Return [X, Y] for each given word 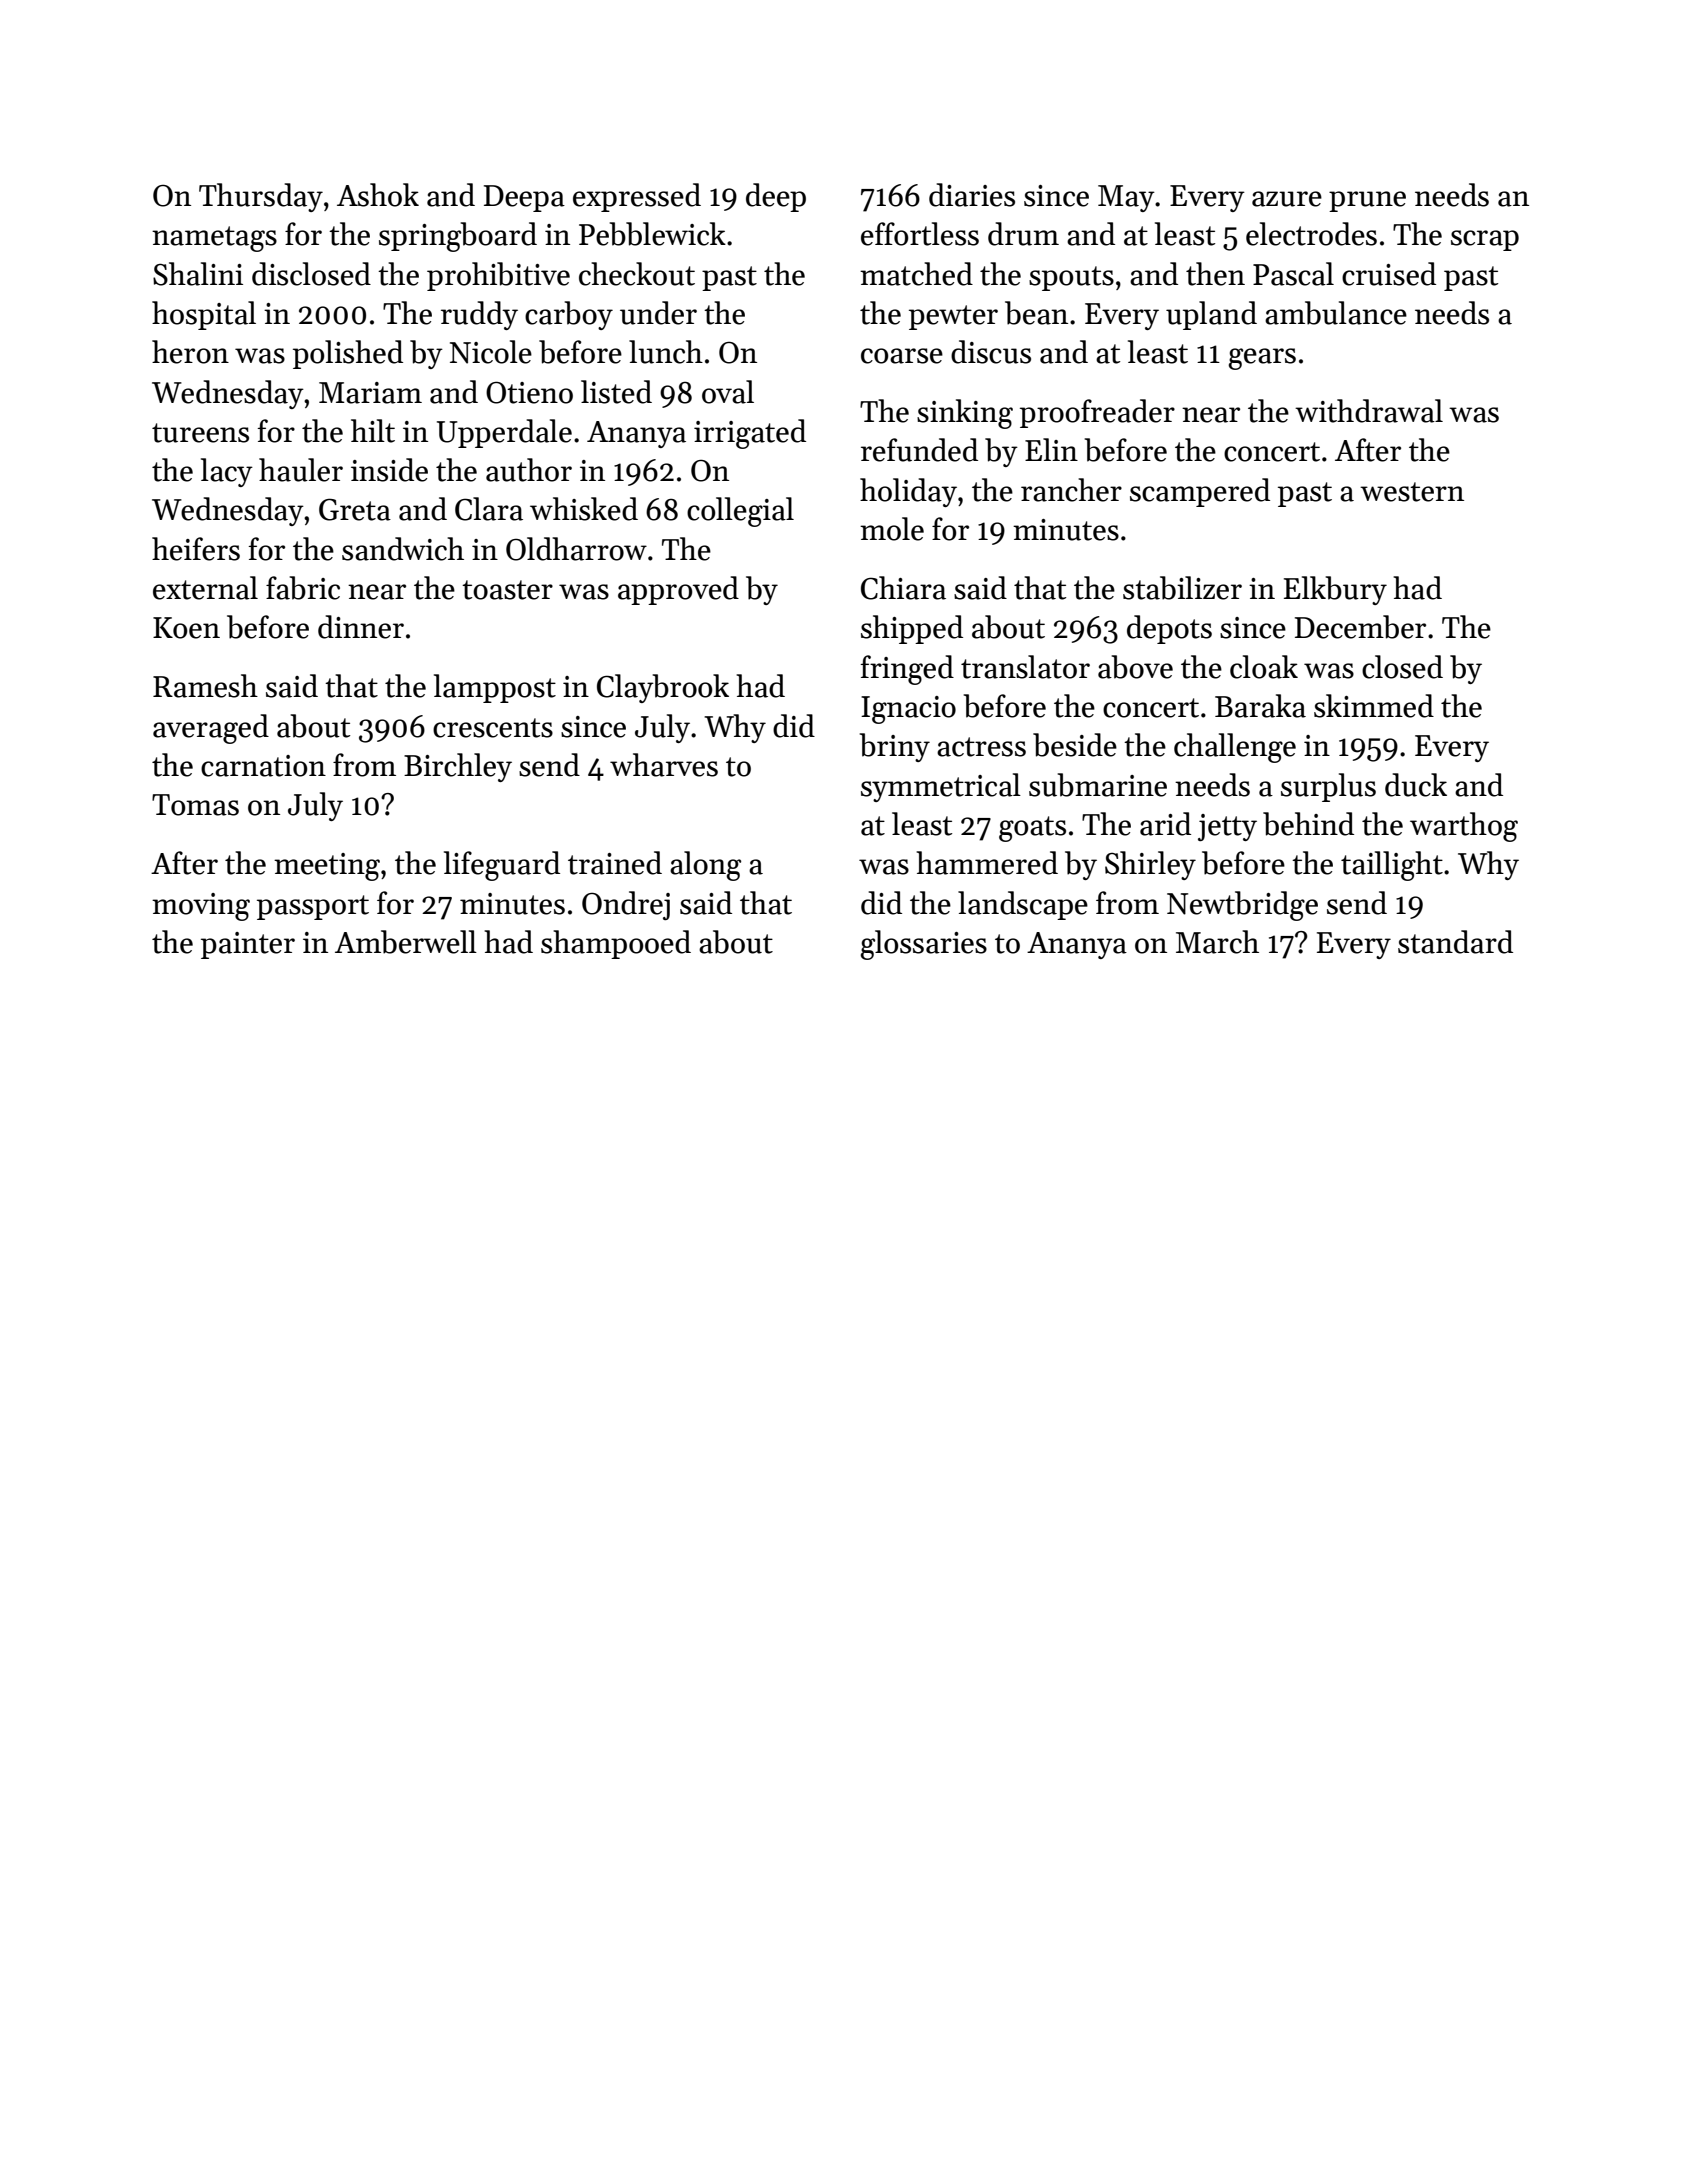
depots [1169, 629]
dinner [361, 627]
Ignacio [908, 710]
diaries [972, 195]
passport [313, 907]
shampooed [616, 944]
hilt [373, 431]
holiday [908, 492]
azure [1287, 199]
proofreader [1097, 413]
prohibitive [498, 276]
